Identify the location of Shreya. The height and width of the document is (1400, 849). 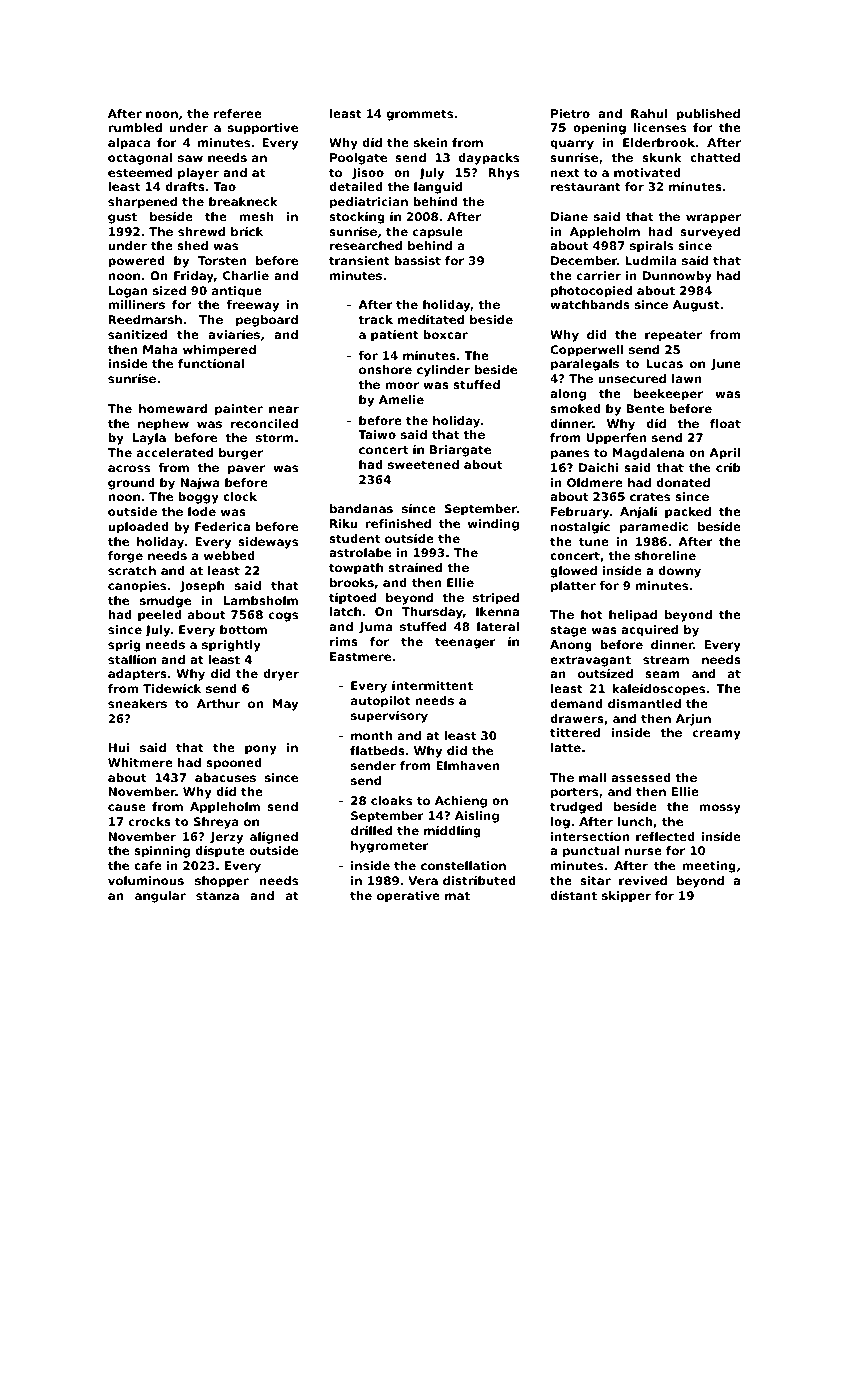
(216, 823).
